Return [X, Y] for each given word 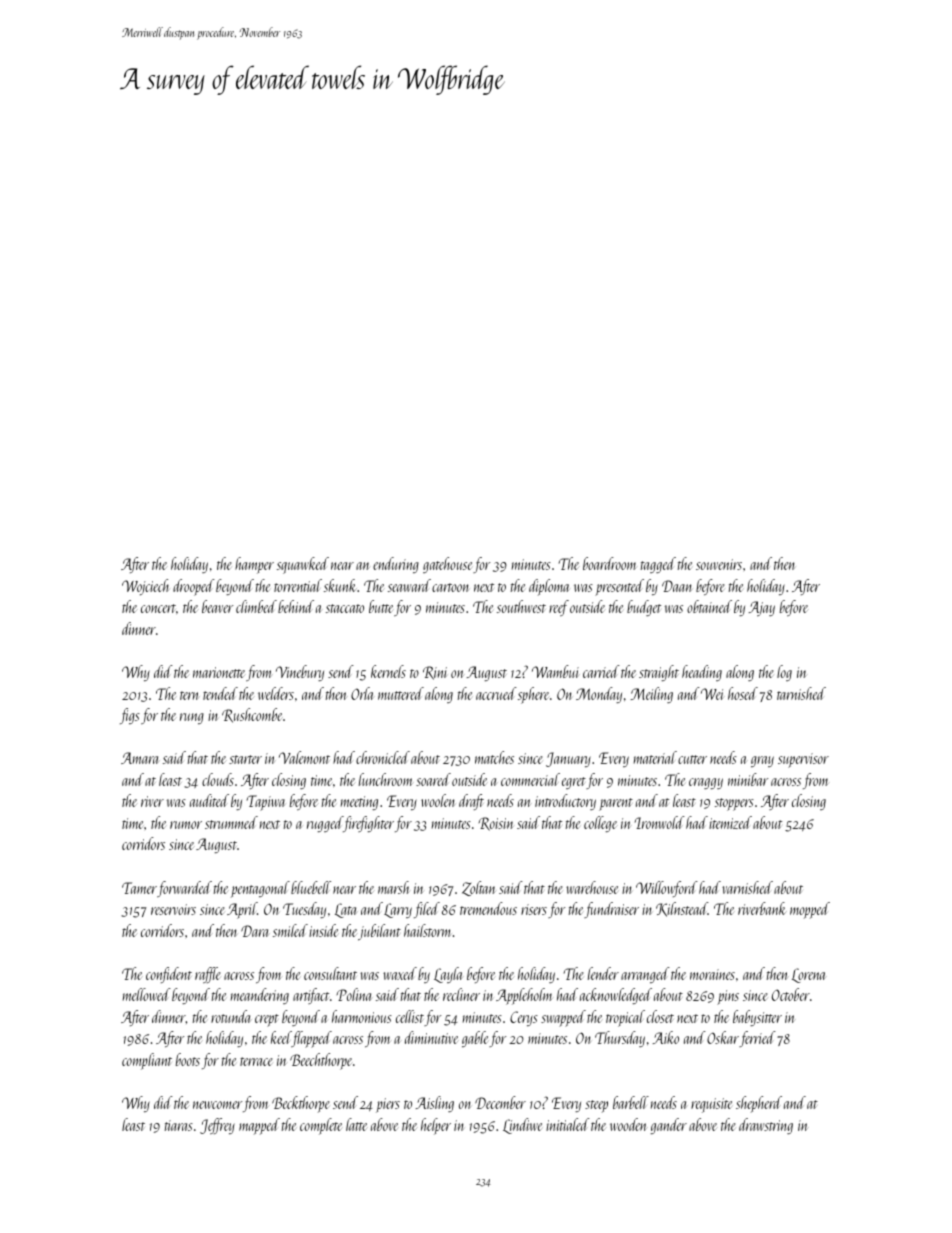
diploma [549, 587]
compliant [147, 1061]
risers [534, 909]
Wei [712, 694]
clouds [218, 779]
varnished [747, 887]
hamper [254, 565]
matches [494, 757]
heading [702, 673]
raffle [208, 975]
